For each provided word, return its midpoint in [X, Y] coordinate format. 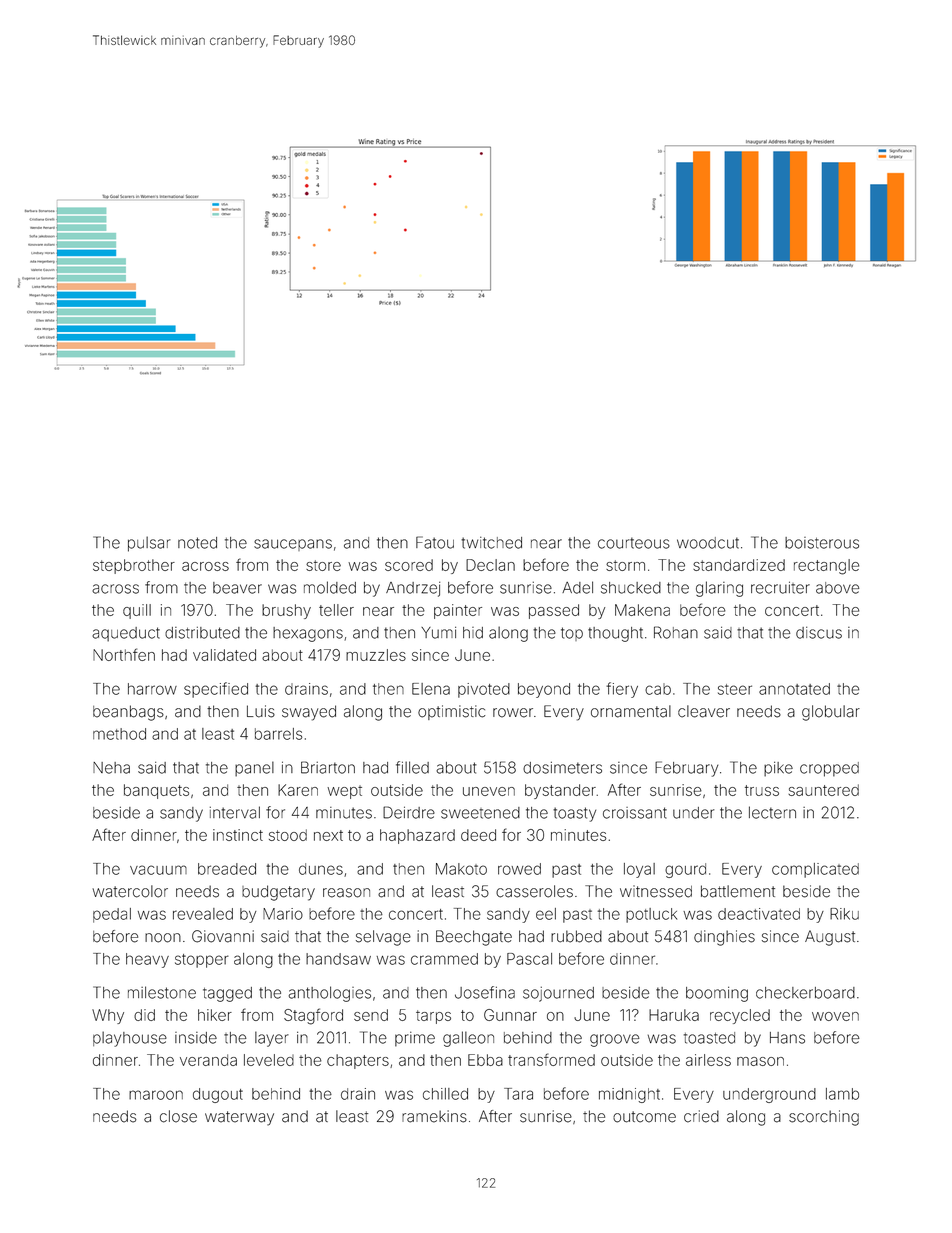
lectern [772, 812]
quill [137, 611]
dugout [218, 1095]
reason [346, 893]
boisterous [822, 543]
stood [288, 835]
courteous [634, 543]
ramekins [434, 1116]
